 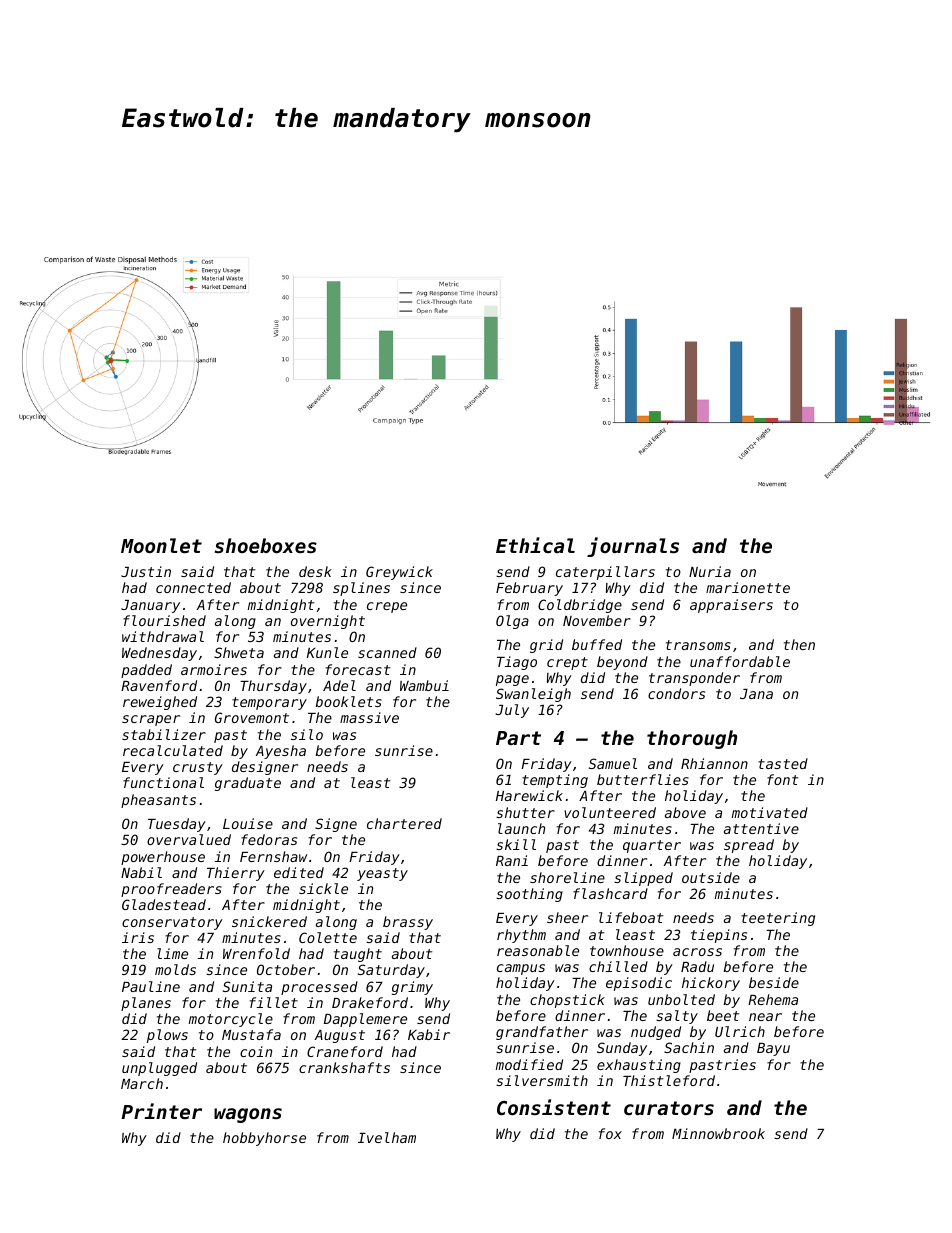 I want to click on planes, so click(x=146, y=1004).
